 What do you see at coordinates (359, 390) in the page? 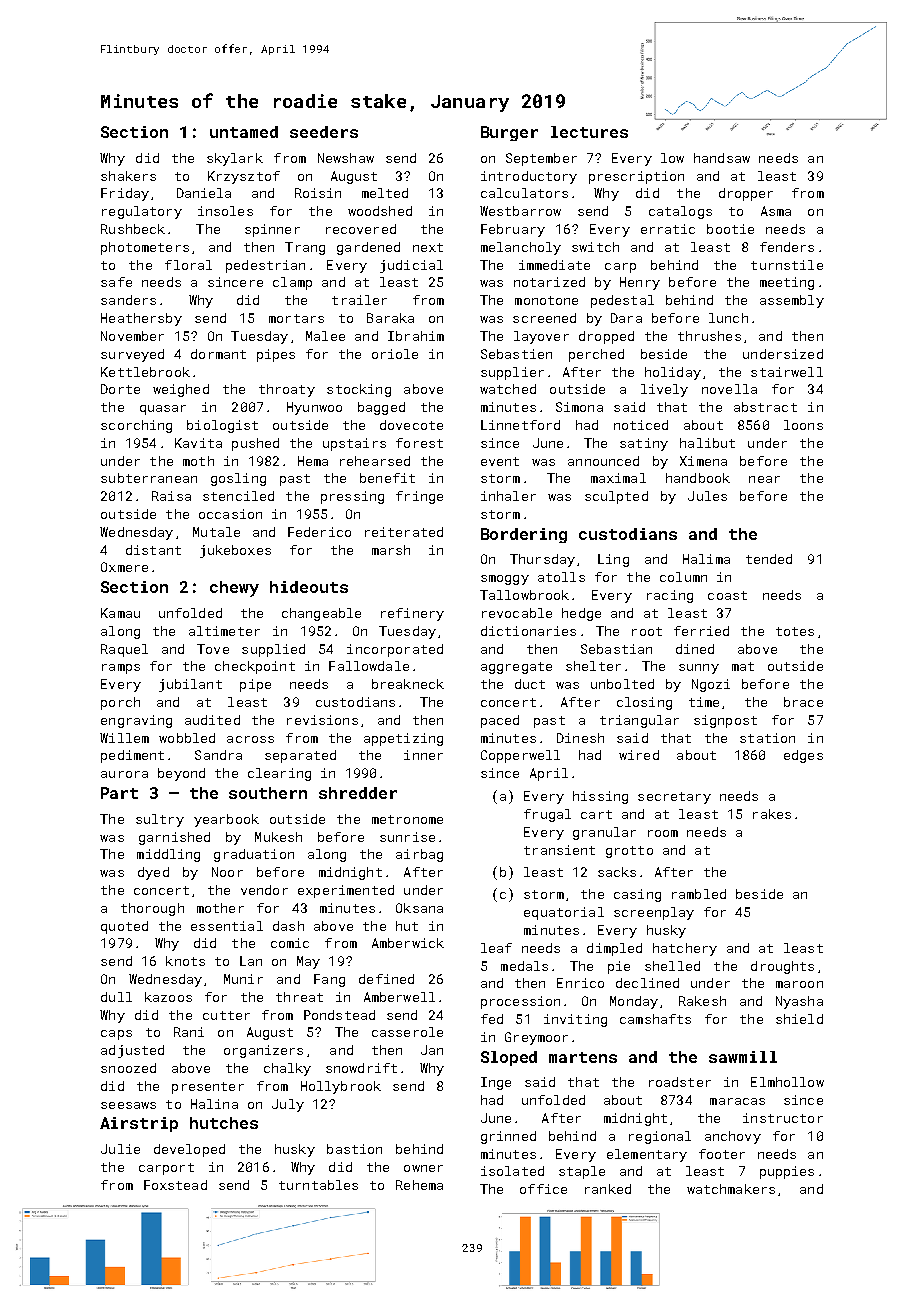
I see `stocking` at bounding box center [359, 390].
